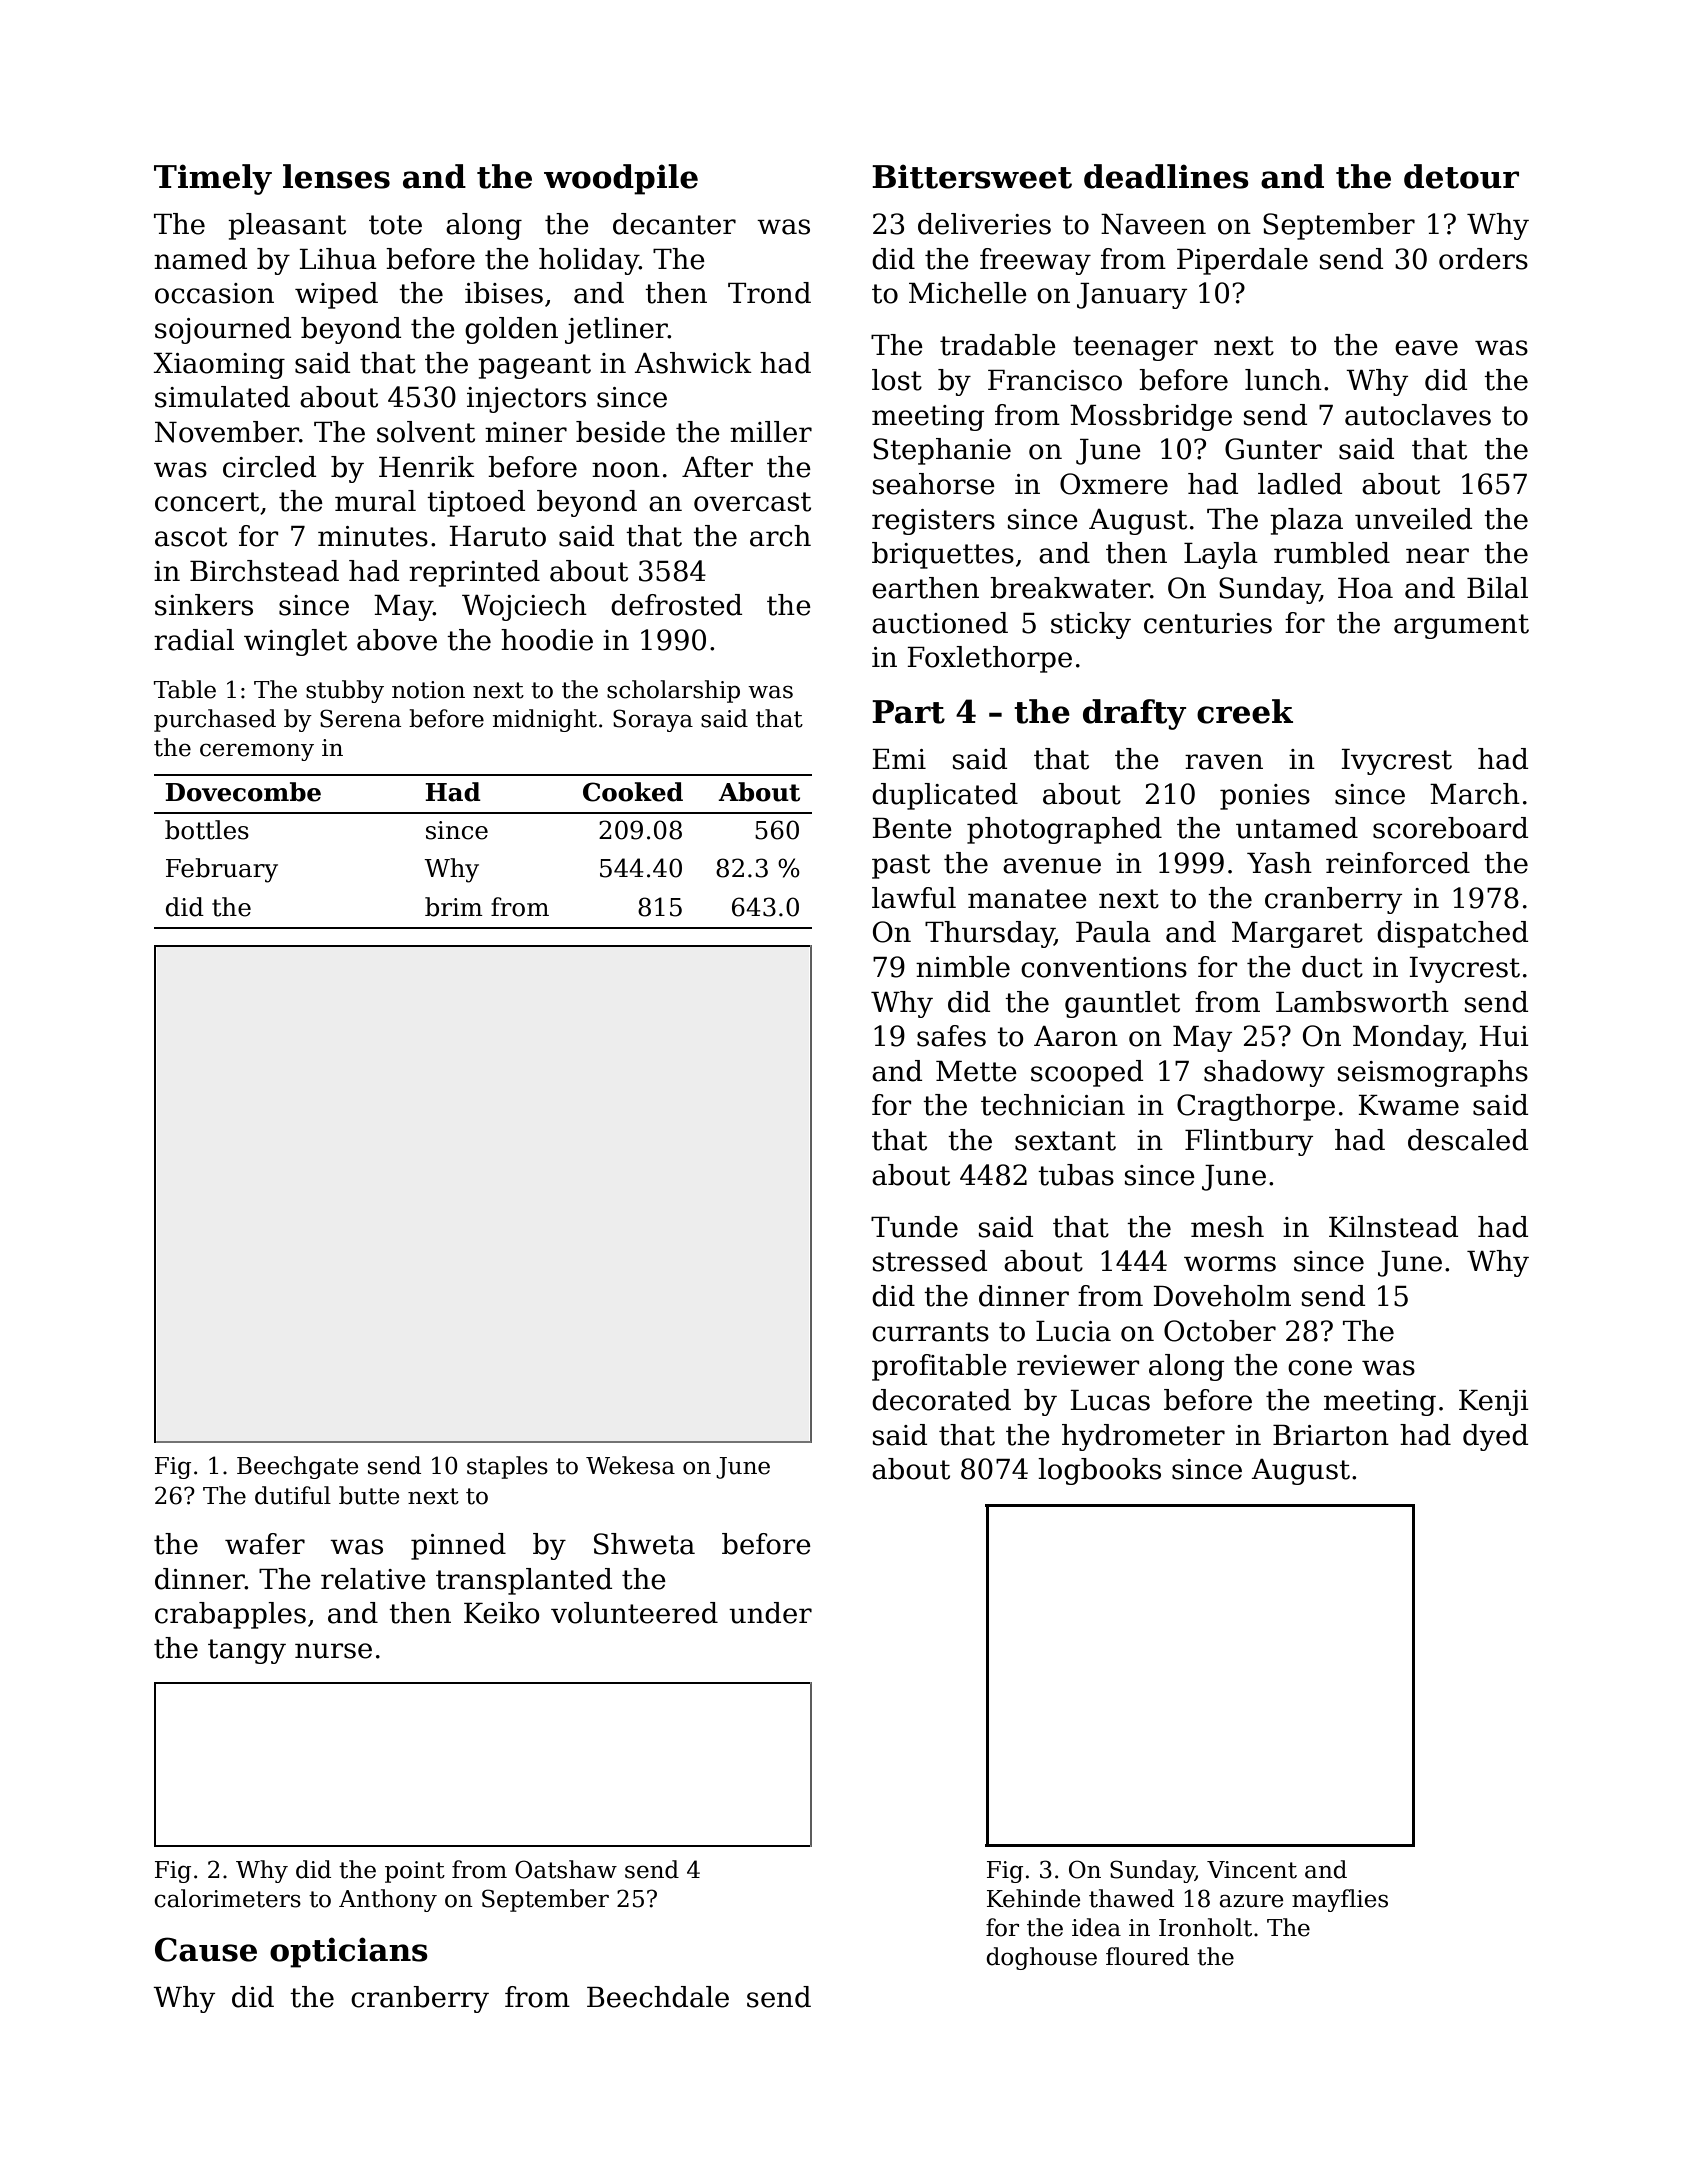 The image size is (1683, 2178). I want to click on woodpile, so click(621, 179).
